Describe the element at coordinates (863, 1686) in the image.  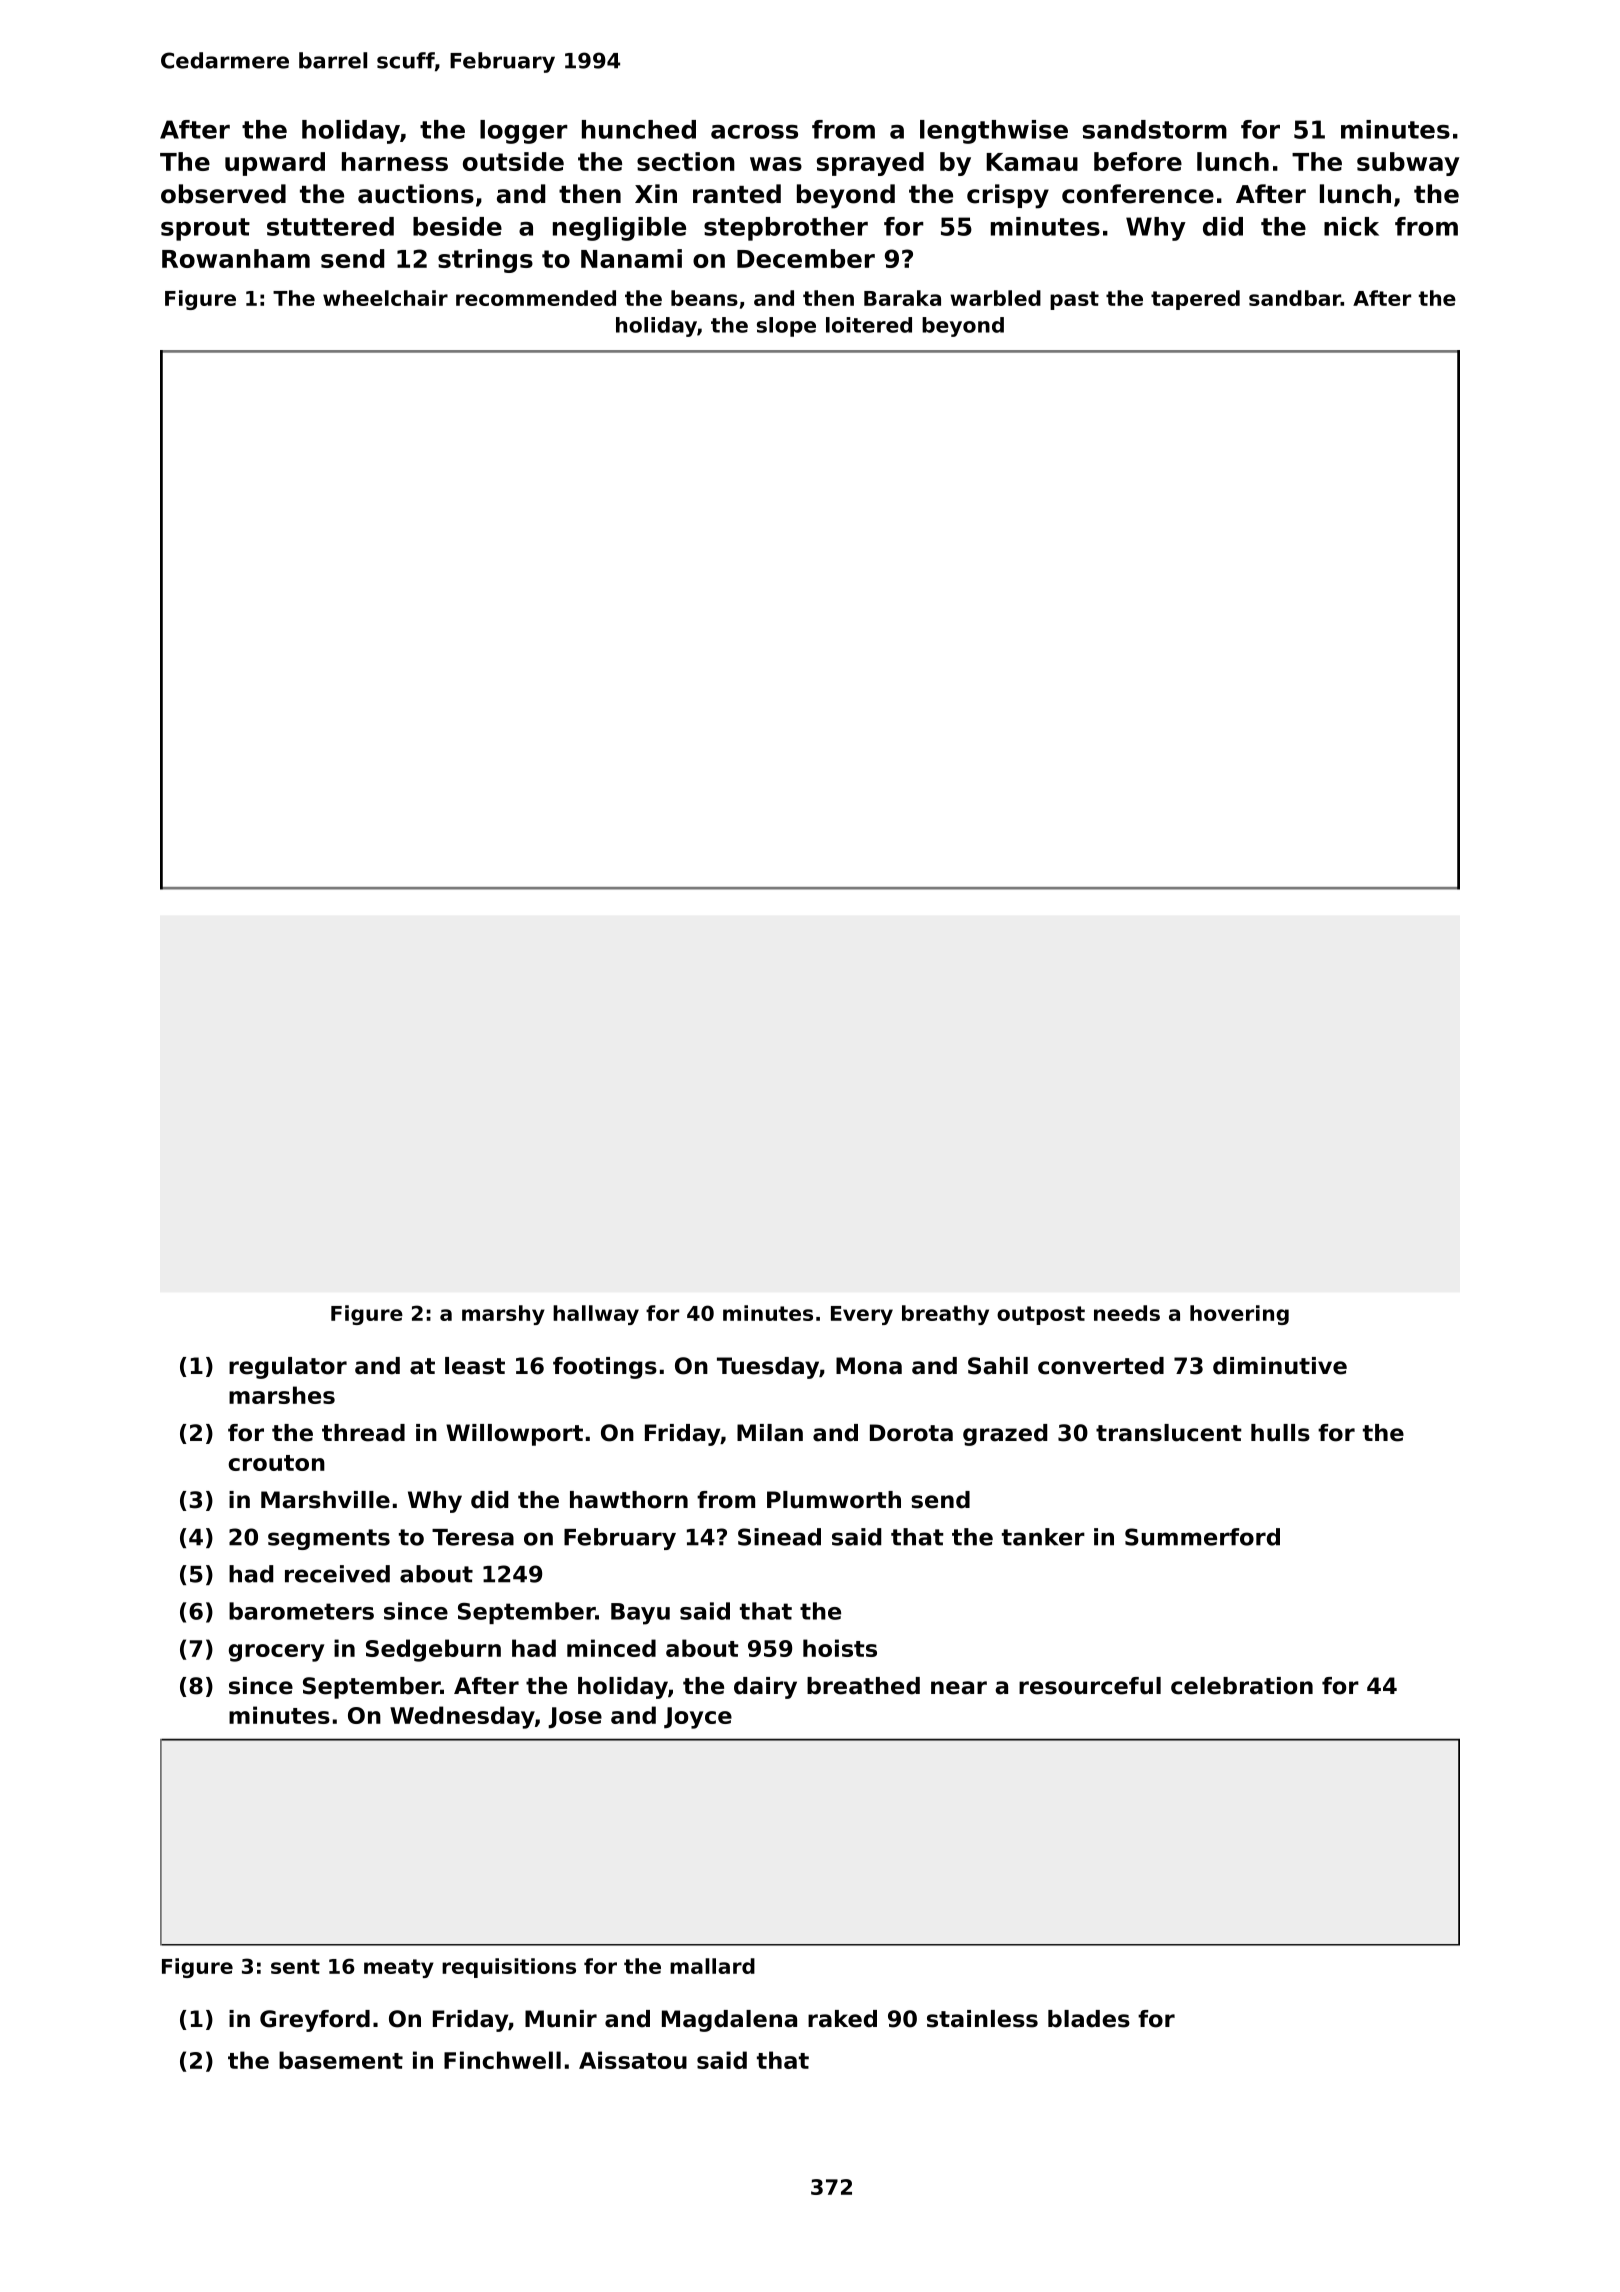
I see `breathed` at that location.
